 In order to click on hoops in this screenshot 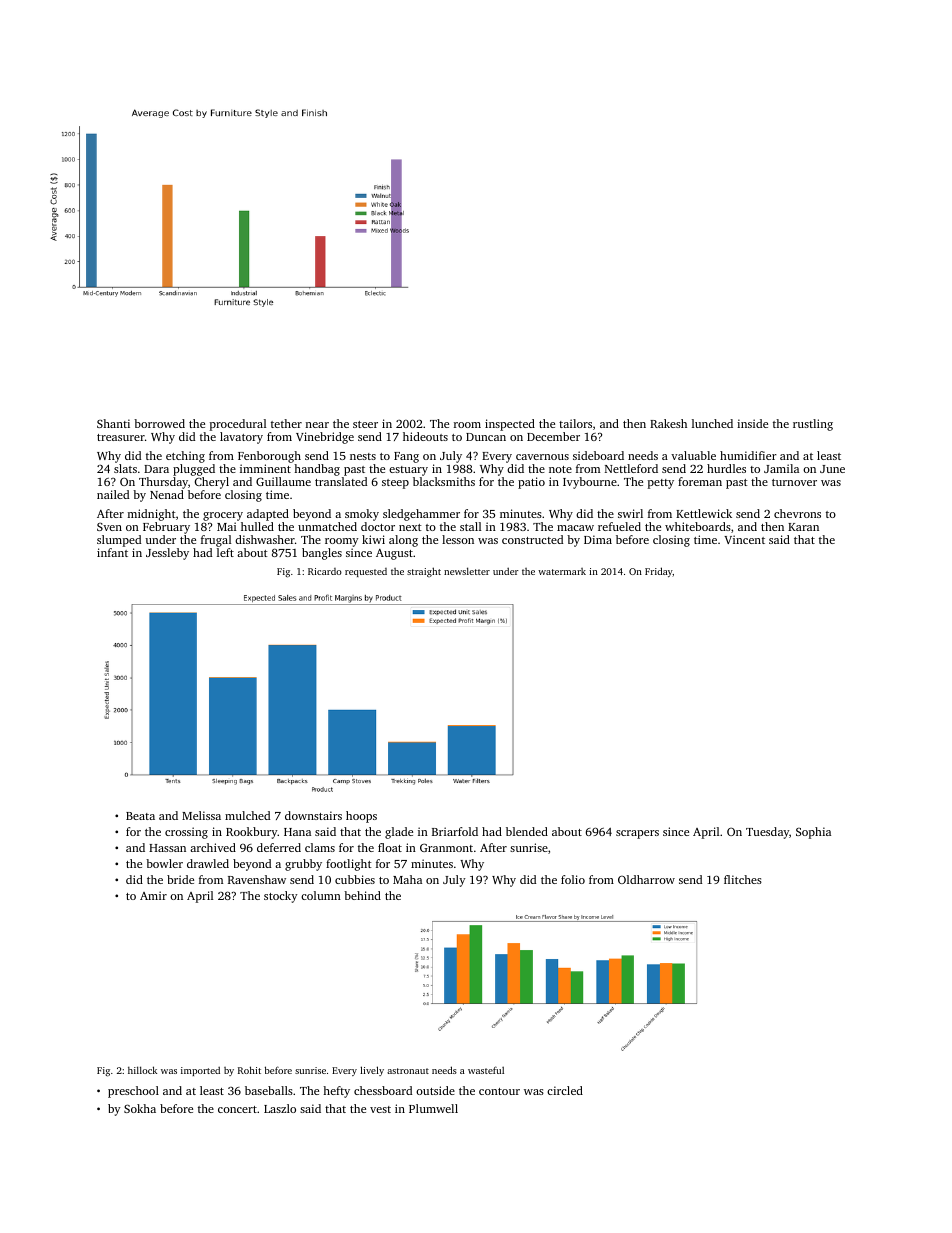, I will do `click(361, 817)`.
